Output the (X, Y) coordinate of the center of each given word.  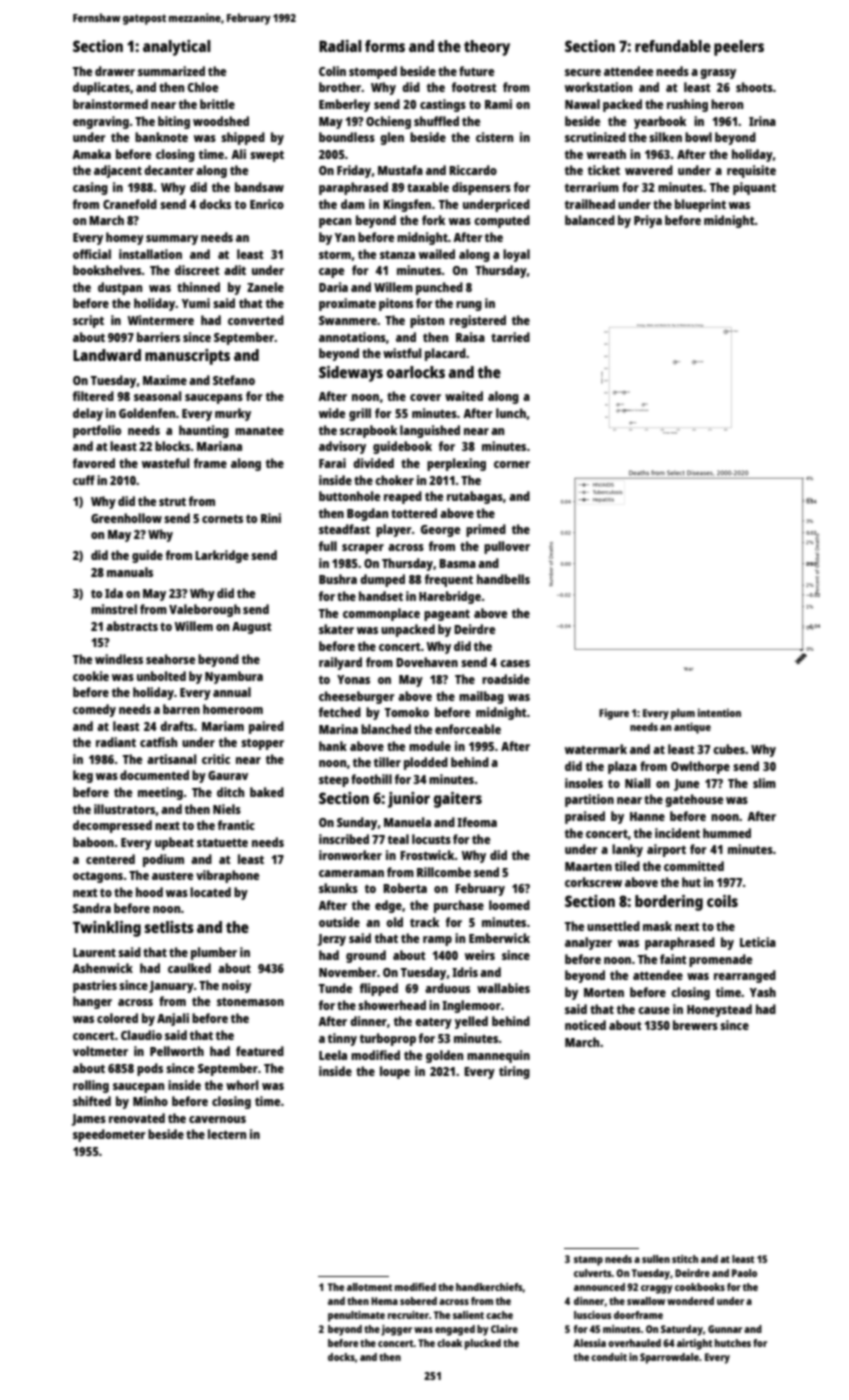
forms (385, 46)
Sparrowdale (669, 1358)
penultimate (356, 1316)
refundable (673, 46)
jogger (396, 1330)
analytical (177, 48)
